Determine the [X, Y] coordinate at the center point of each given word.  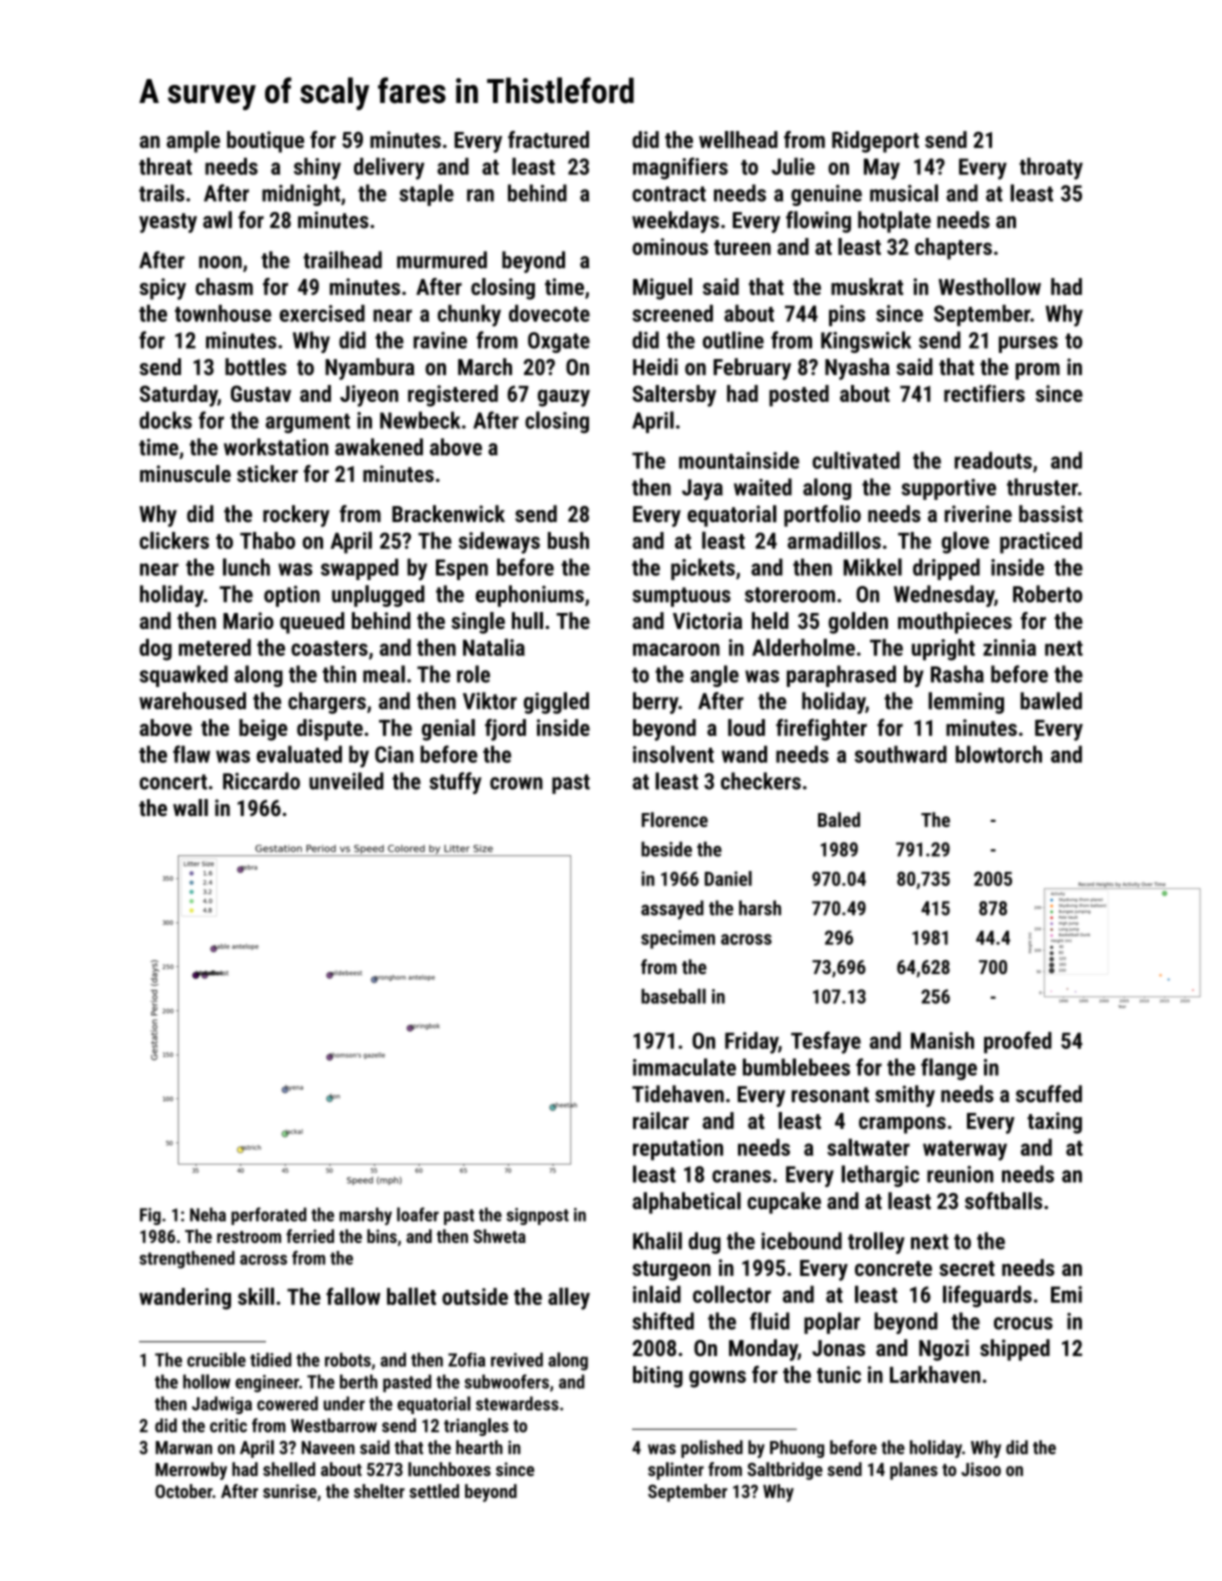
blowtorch [999, 754]
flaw [191, 754]
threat [165, 166]
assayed [672, 910]
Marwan [184, 1448]
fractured [548, 139]
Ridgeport [875, 142]
